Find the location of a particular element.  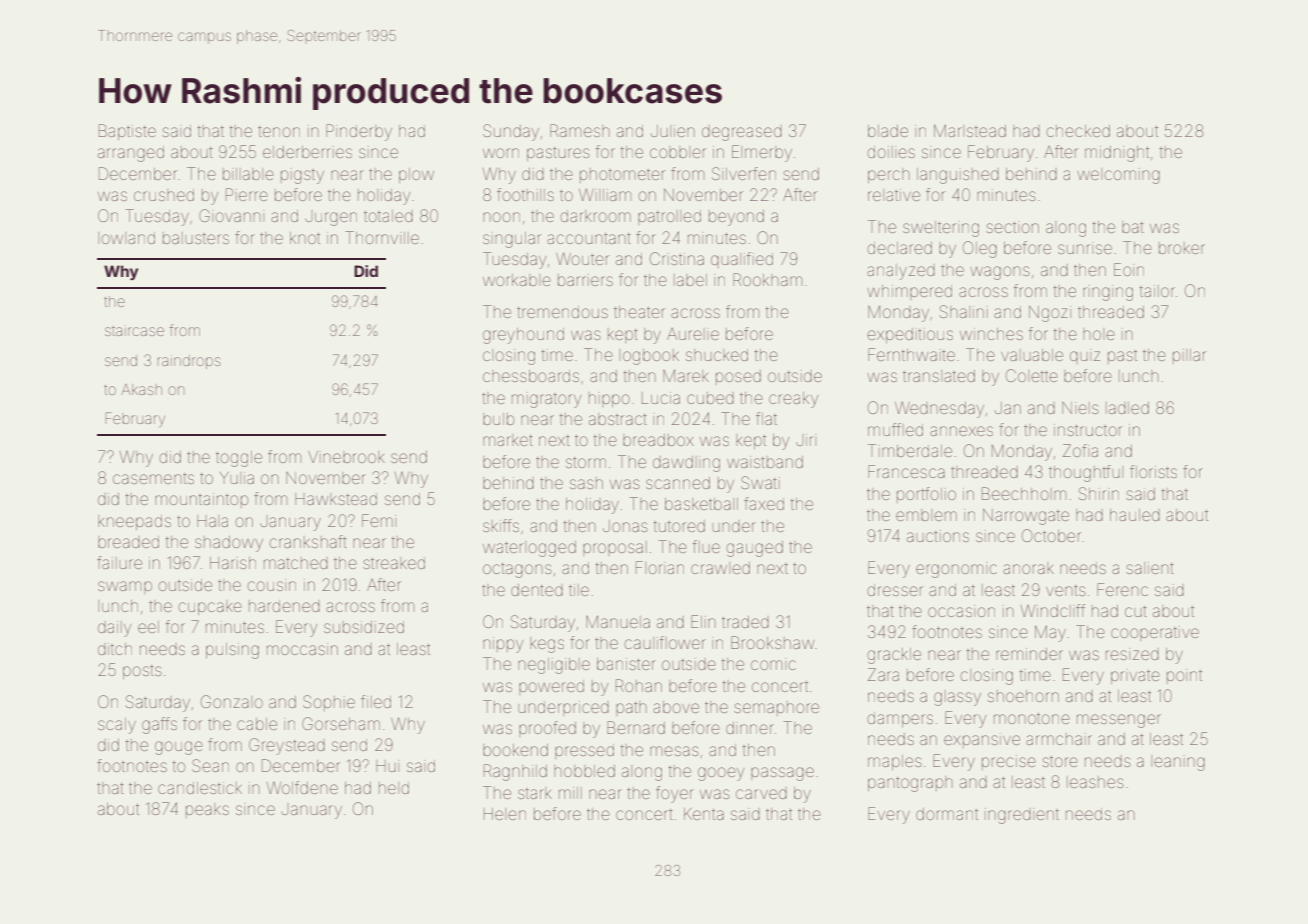

arranged is located at coordinates (131, 154).
